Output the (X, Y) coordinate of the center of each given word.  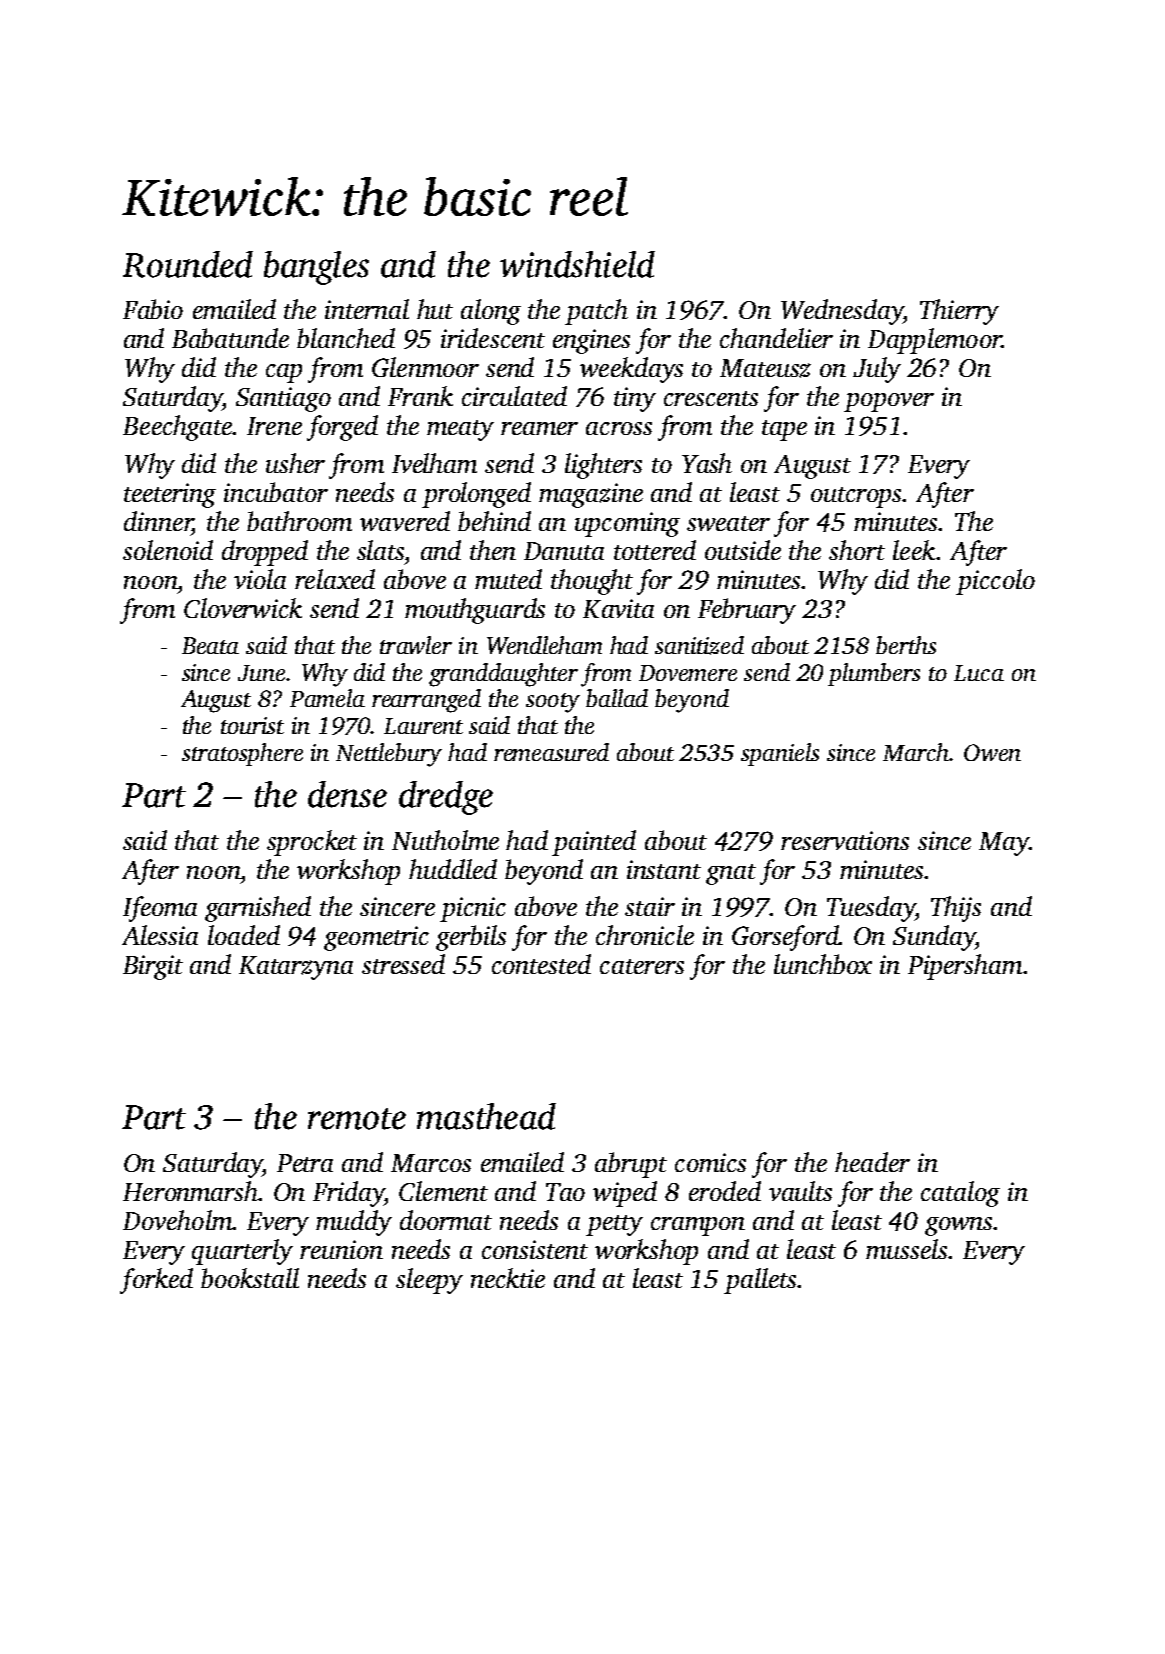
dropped (265, 553)
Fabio (153, 309)
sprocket (312, 843)
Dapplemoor (935, 341)
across (619, 428)
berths (906, 645)
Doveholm (177, 1220)
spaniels (780, 754)
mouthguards (475, 611)
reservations (845, 840)
